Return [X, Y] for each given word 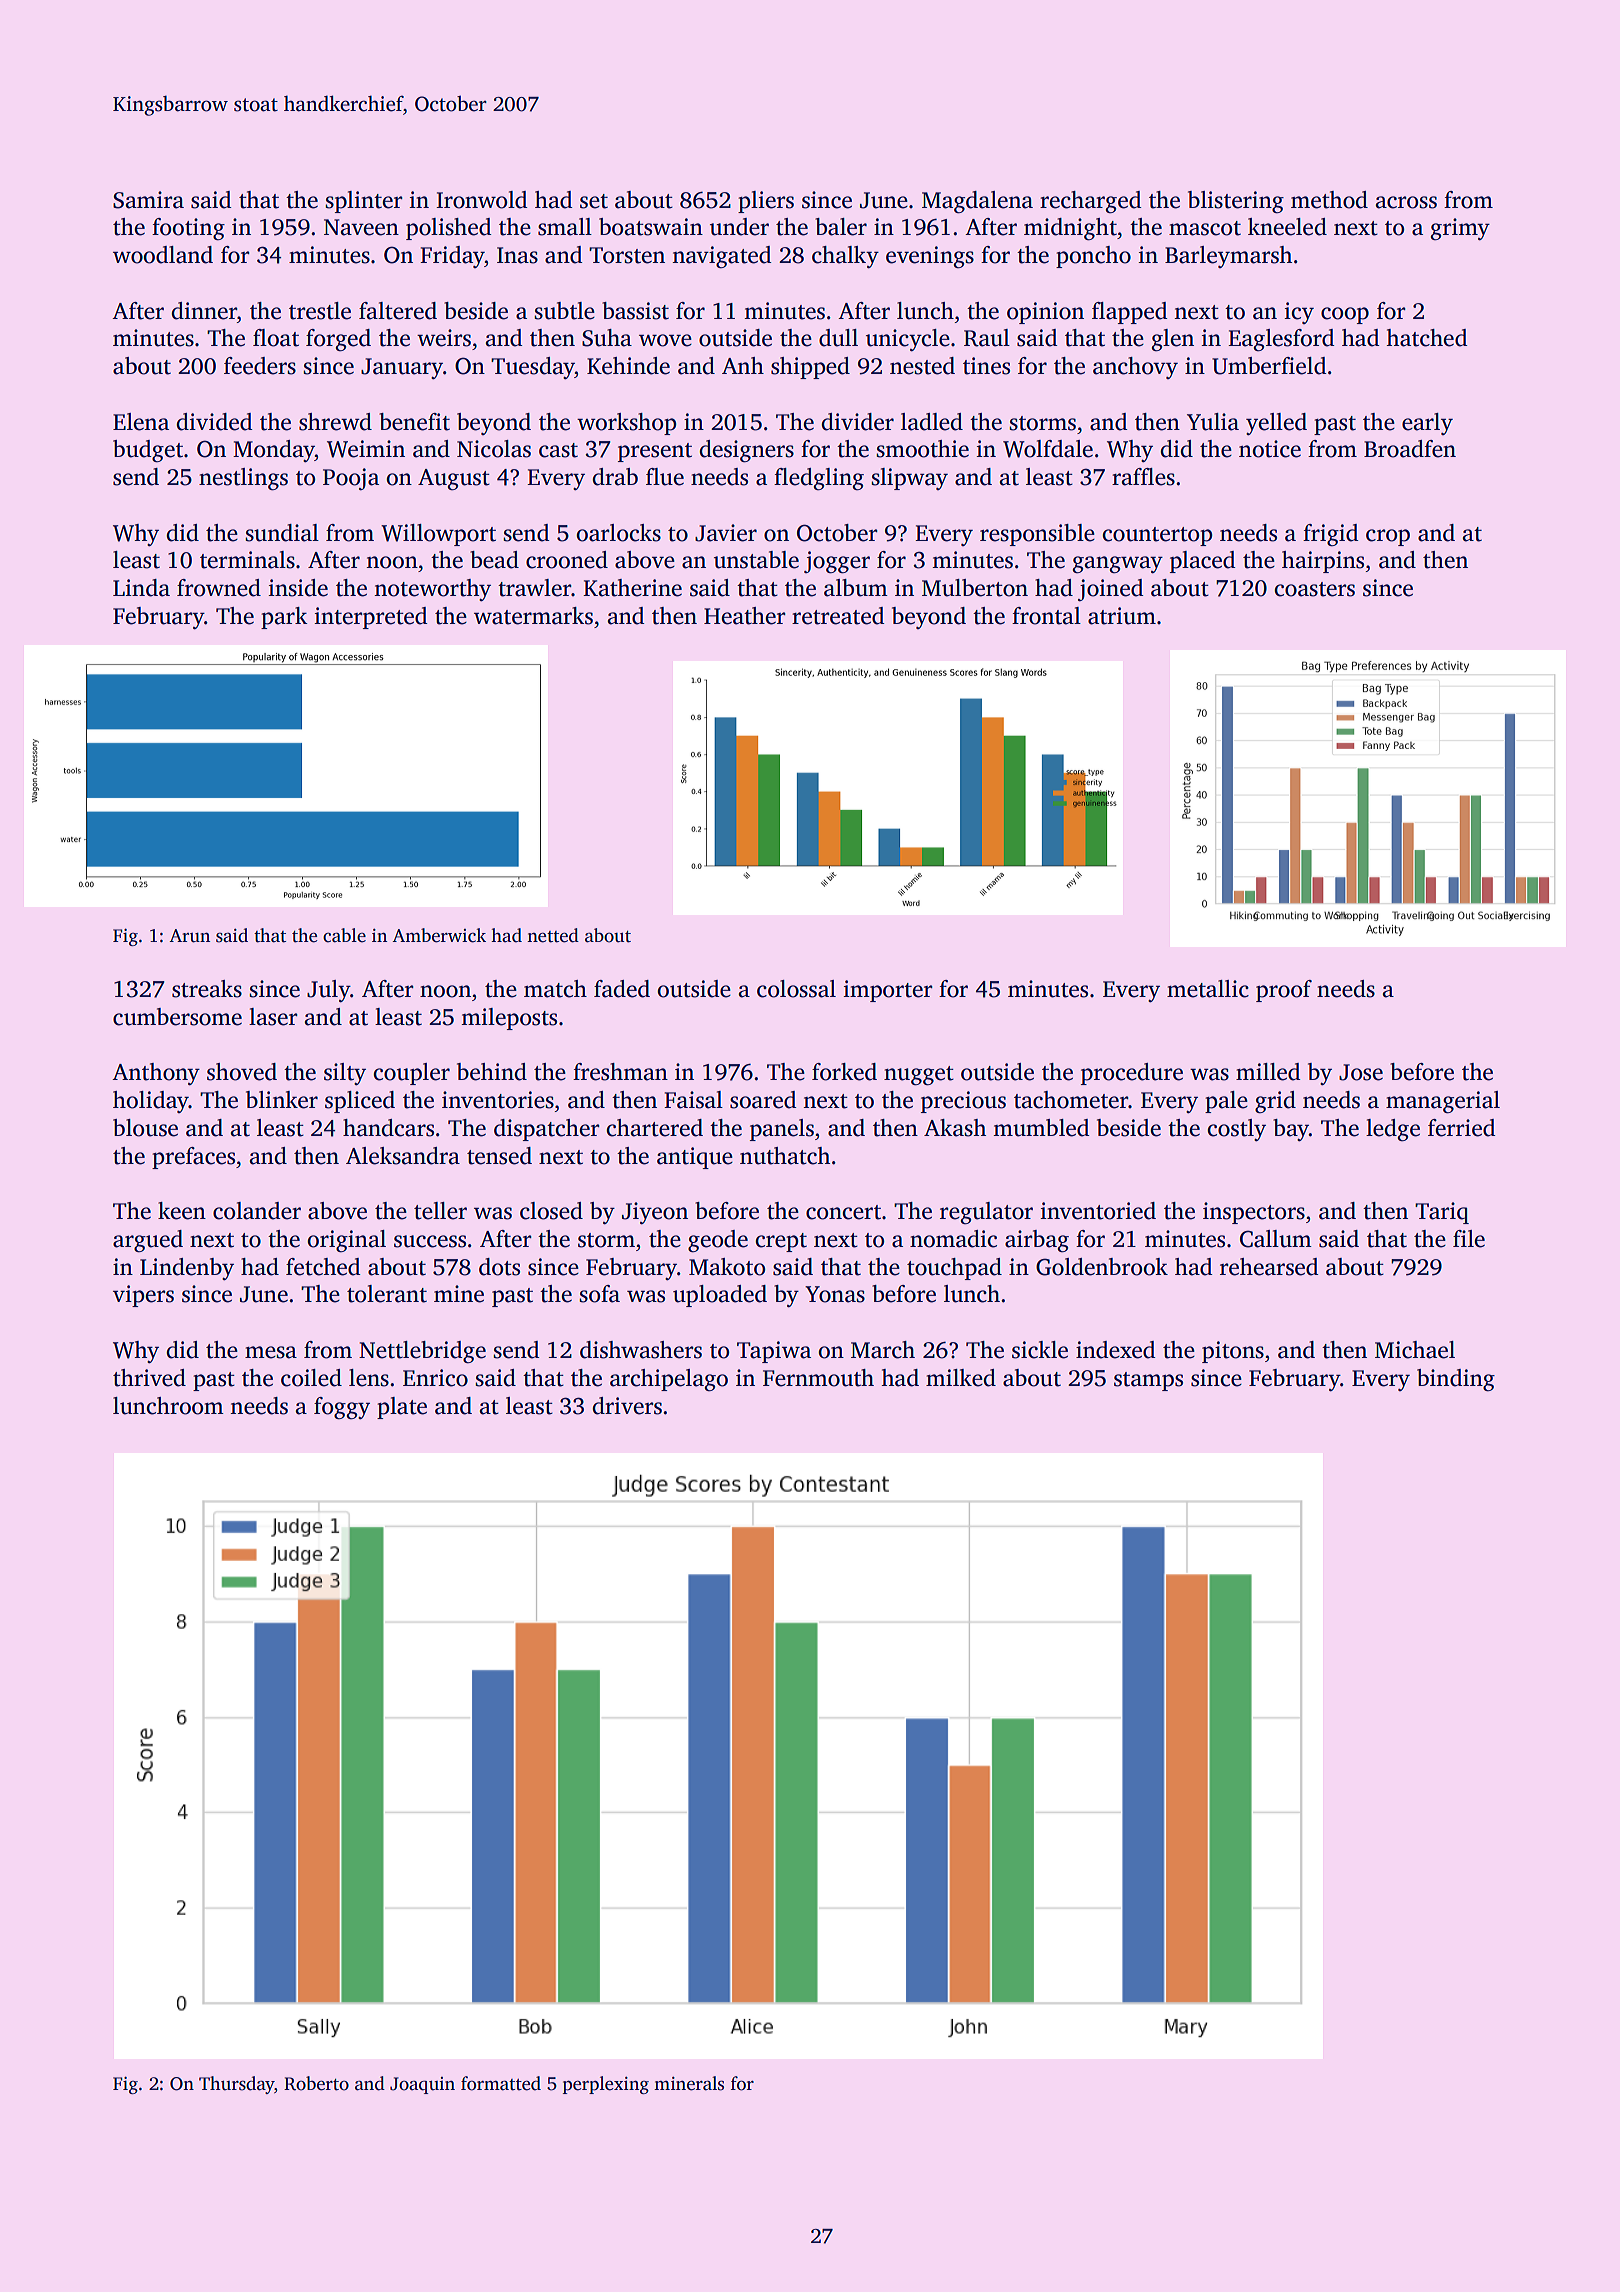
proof [1284, 991]
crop [1388, 537]
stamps [1148, 1381]
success [430, 1241]
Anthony [156, 1074]
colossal [796, 989]
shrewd [335, 422]
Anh [743, 365]
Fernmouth [818, 1378]
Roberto [316, 2083]
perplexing [606, 2085]
